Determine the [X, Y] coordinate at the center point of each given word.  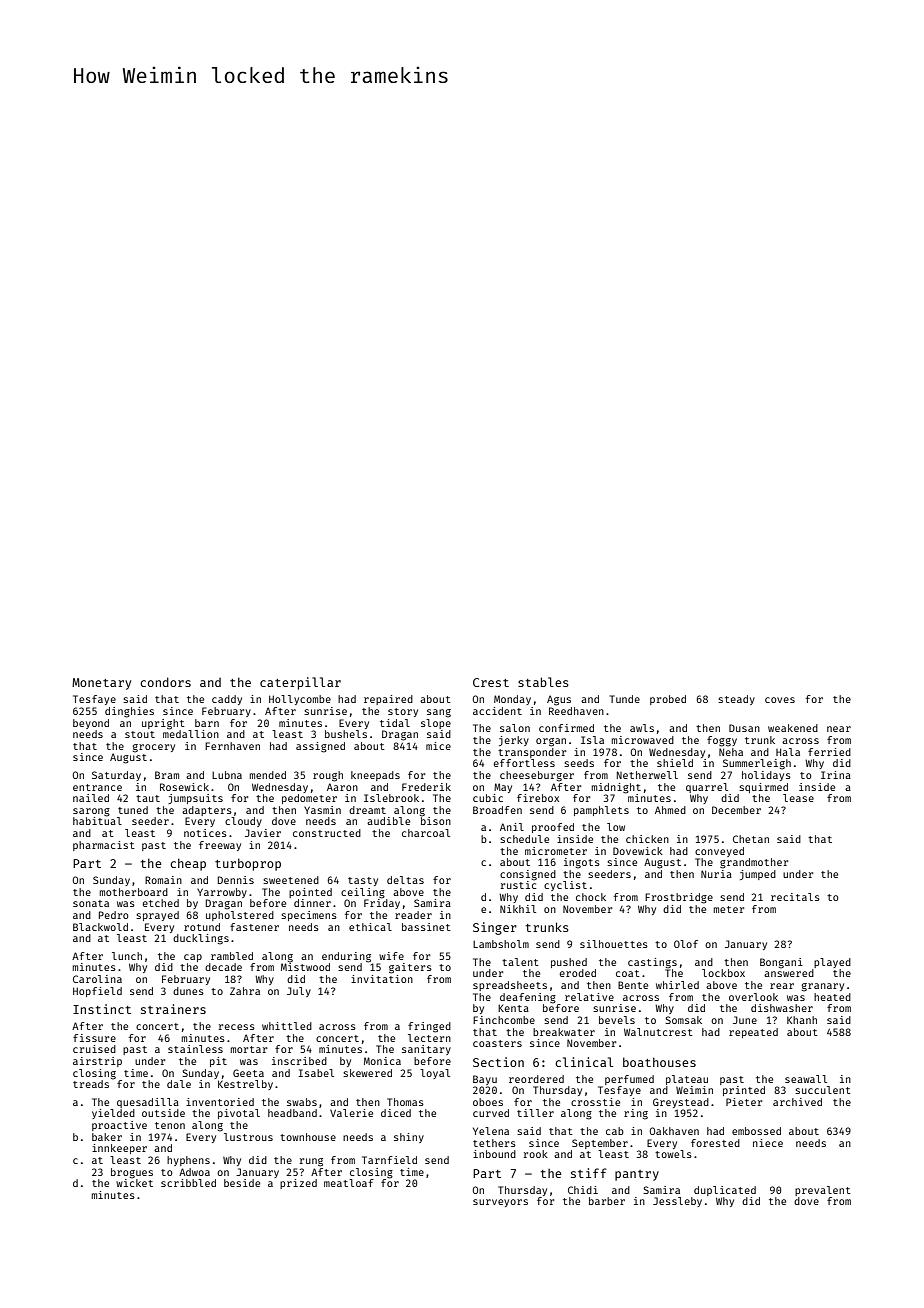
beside [242, 1183]
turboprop [248, 864]
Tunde [625, 699]
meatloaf [349, 1183]
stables [543, 682]
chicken [647, 839]
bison [436, 821]
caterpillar [300, 683]
